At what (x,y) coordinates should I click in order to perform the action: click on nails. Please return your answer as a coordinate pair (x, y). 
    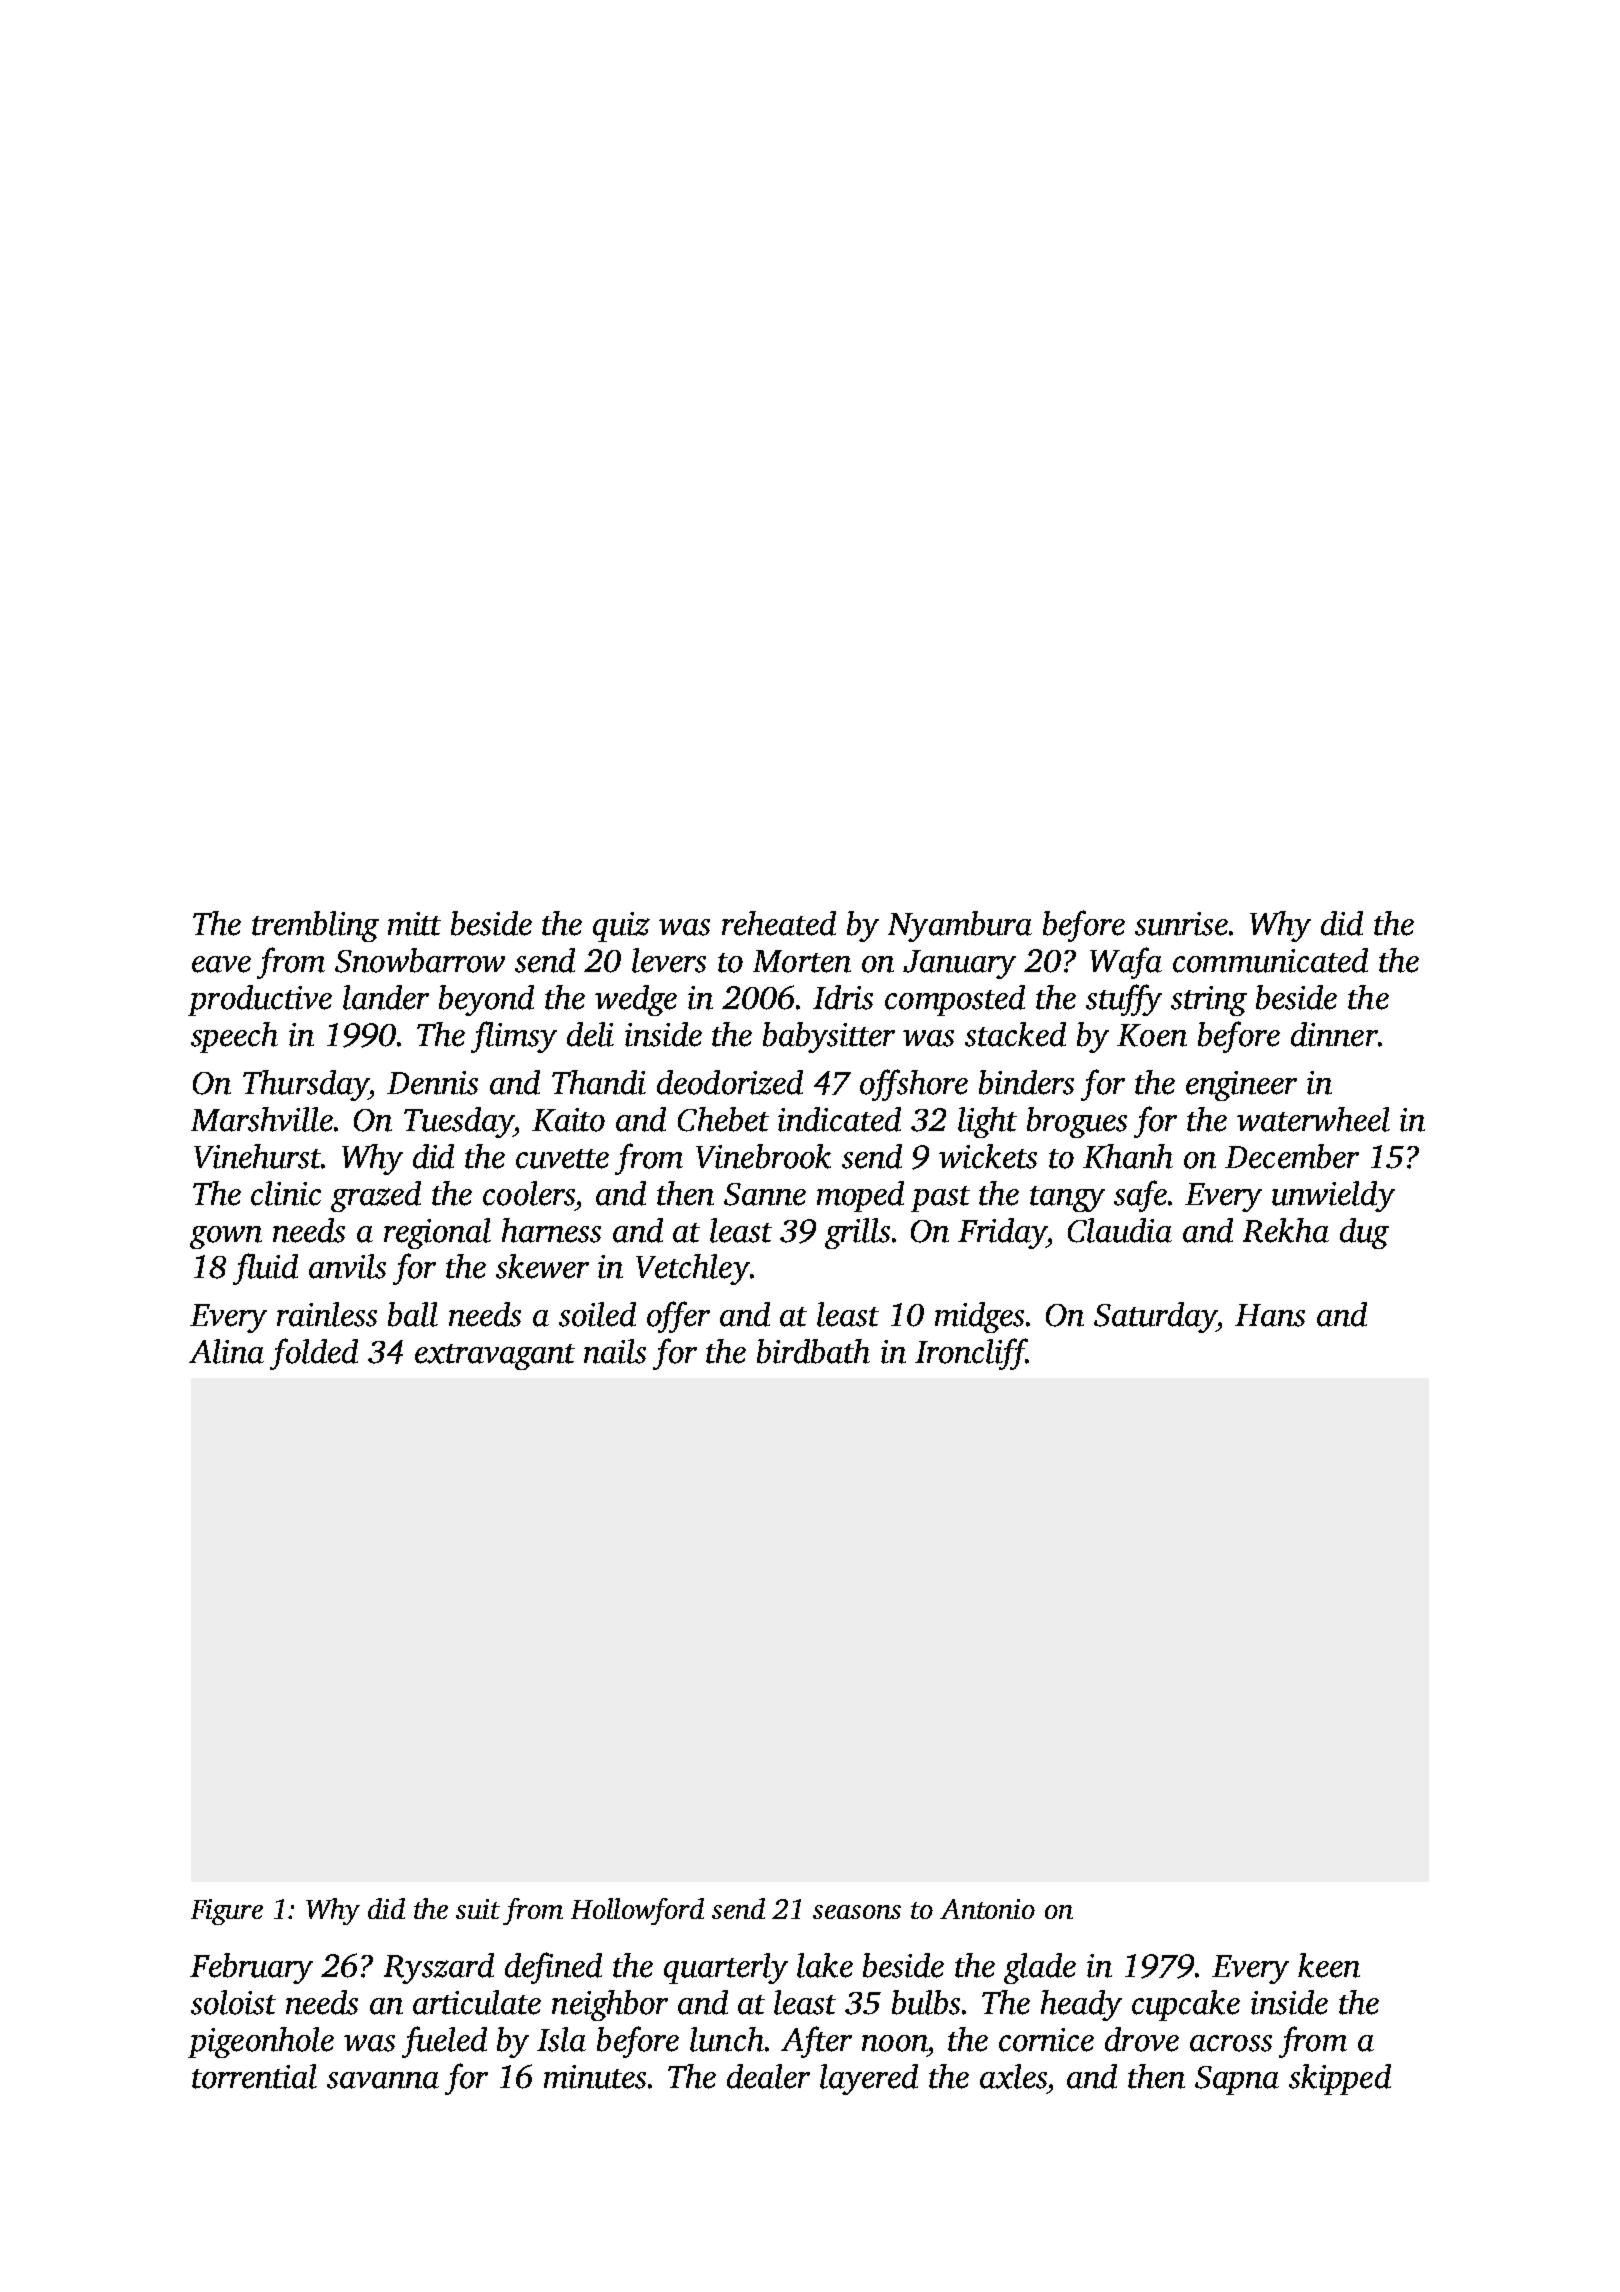
    Looking at the image, I should click on (615, 1351).
